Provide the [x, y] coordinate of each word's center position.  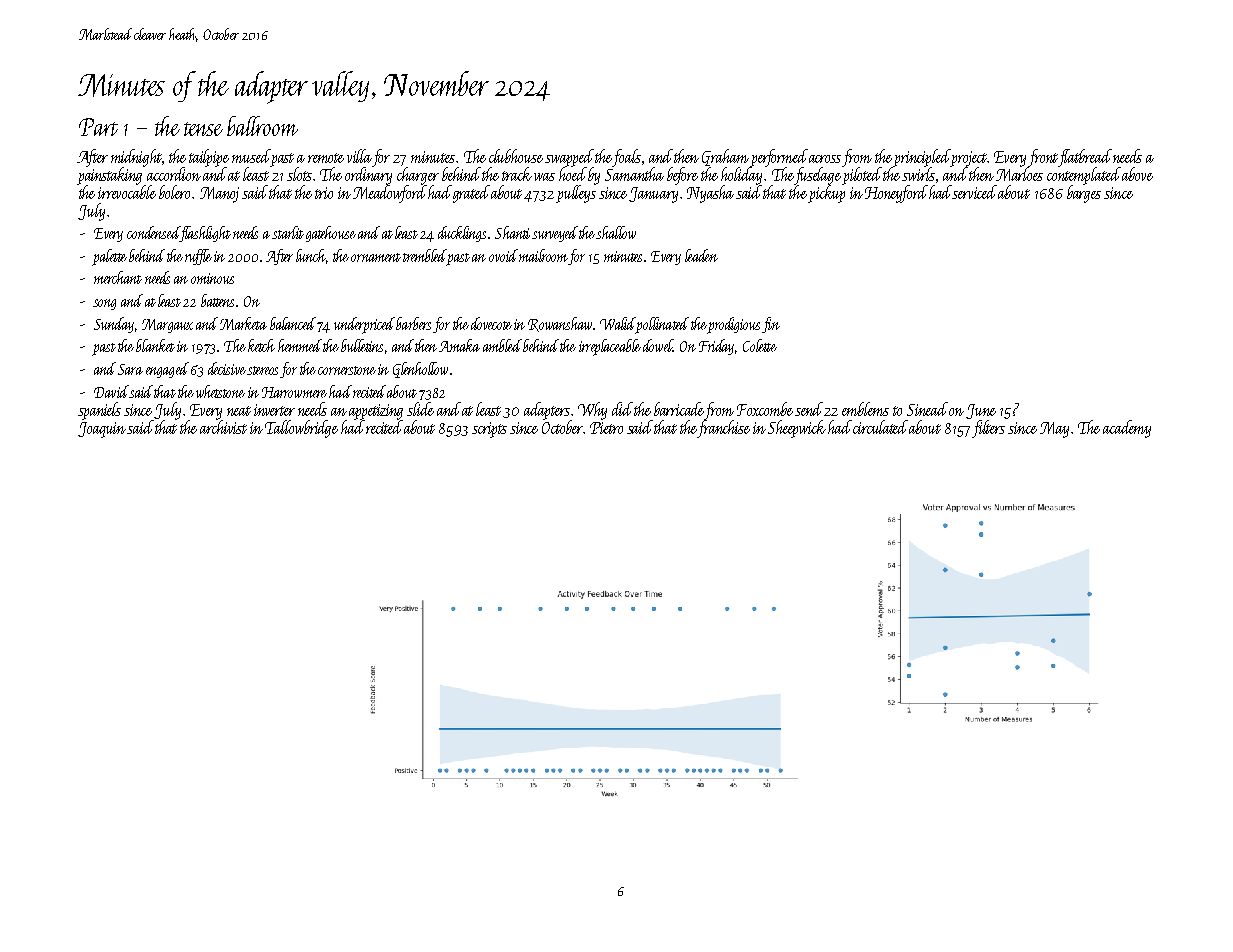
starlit [288, 232]
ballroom [262, 126]
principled [922, 158]
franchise [723, 429]
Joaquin [103, 430]
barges [1084, 194]
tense [203, 129]
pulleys [576, 194]
